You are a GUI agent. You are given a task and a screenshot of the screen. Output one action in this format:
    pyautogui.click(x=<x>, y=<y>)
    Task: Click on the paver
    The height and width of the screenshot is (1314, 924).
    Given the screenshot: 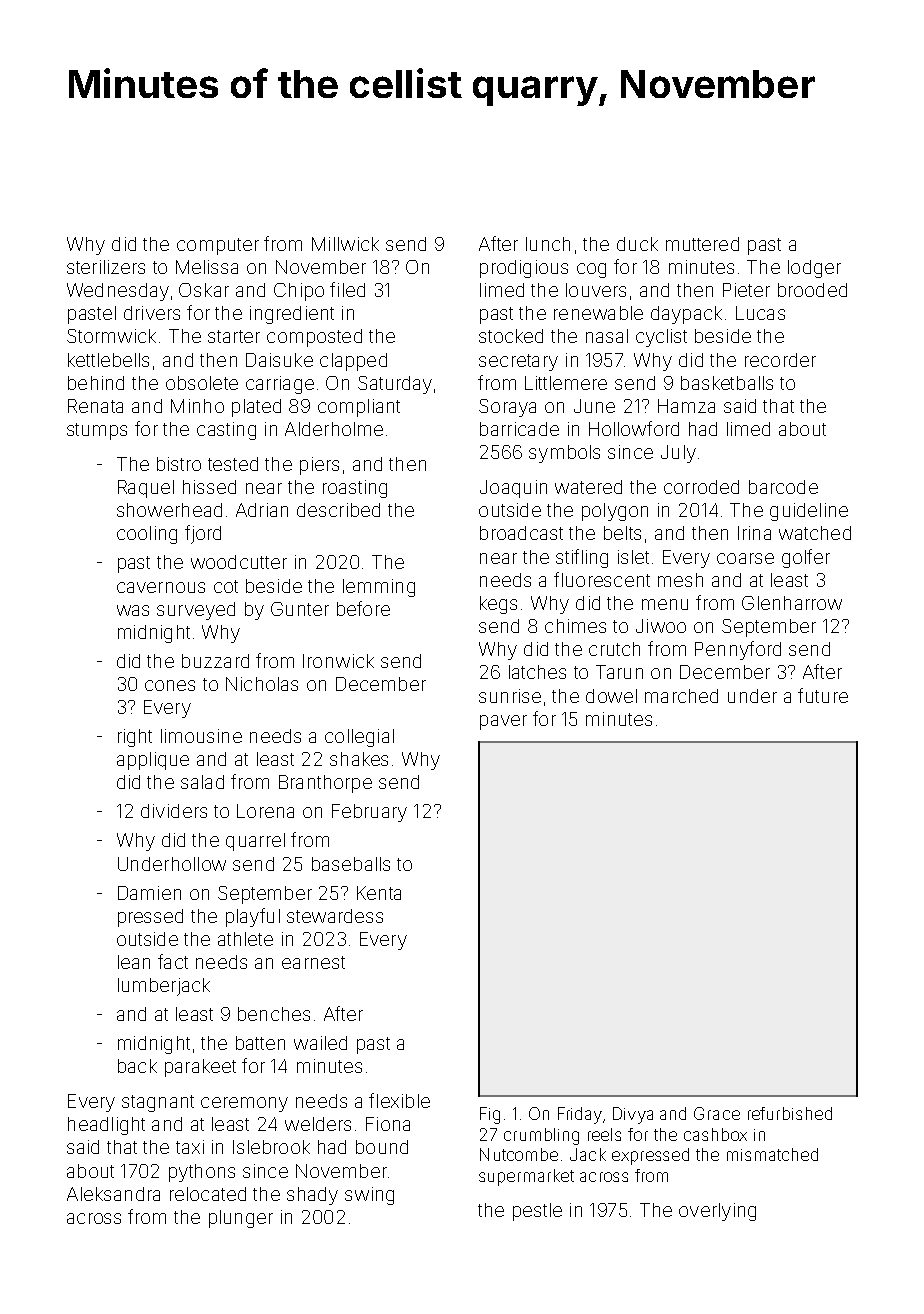 What is the action you would take?
    pyautogui.click(x=503, y=722)
